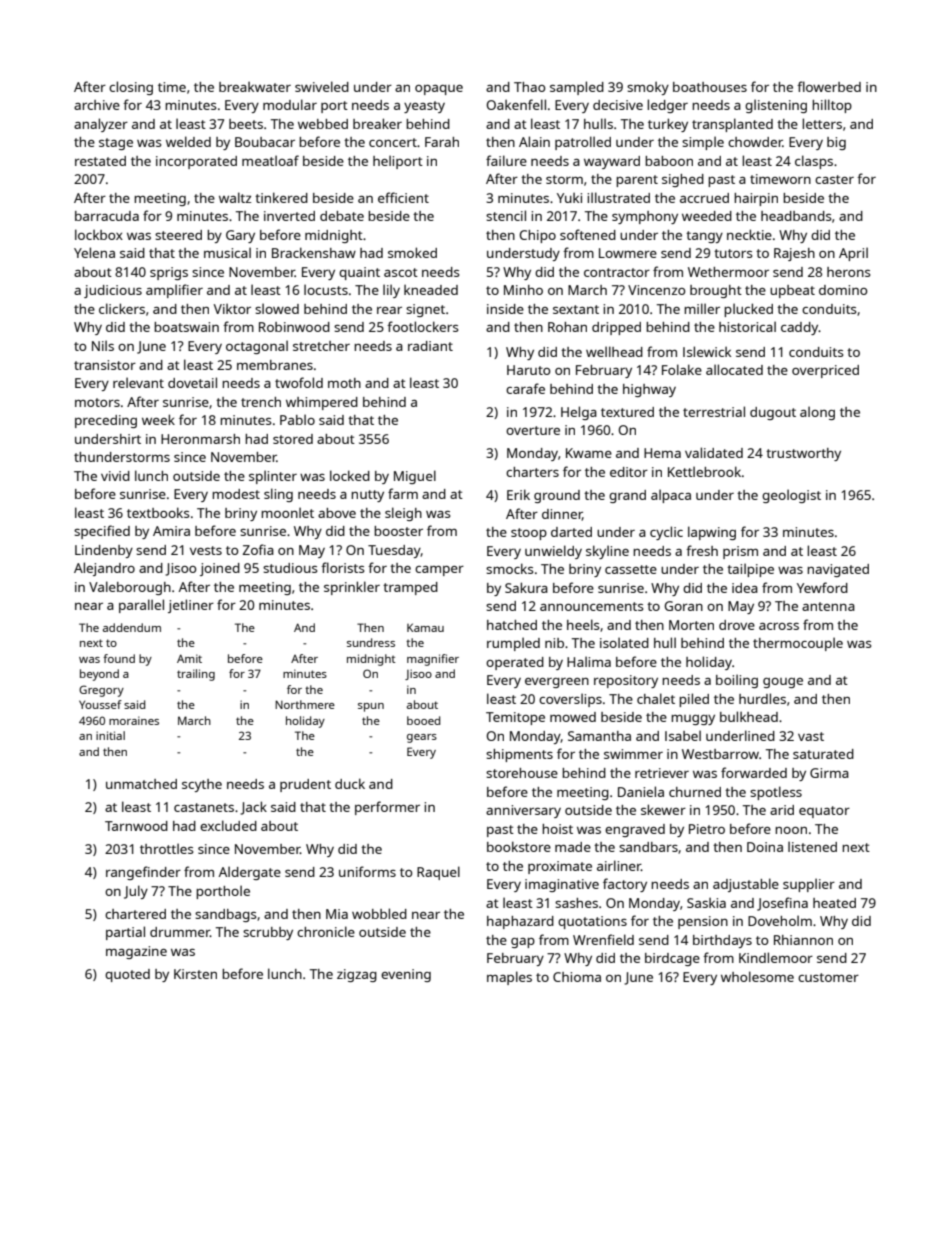  I want to click on prism, so click(740, 552).
